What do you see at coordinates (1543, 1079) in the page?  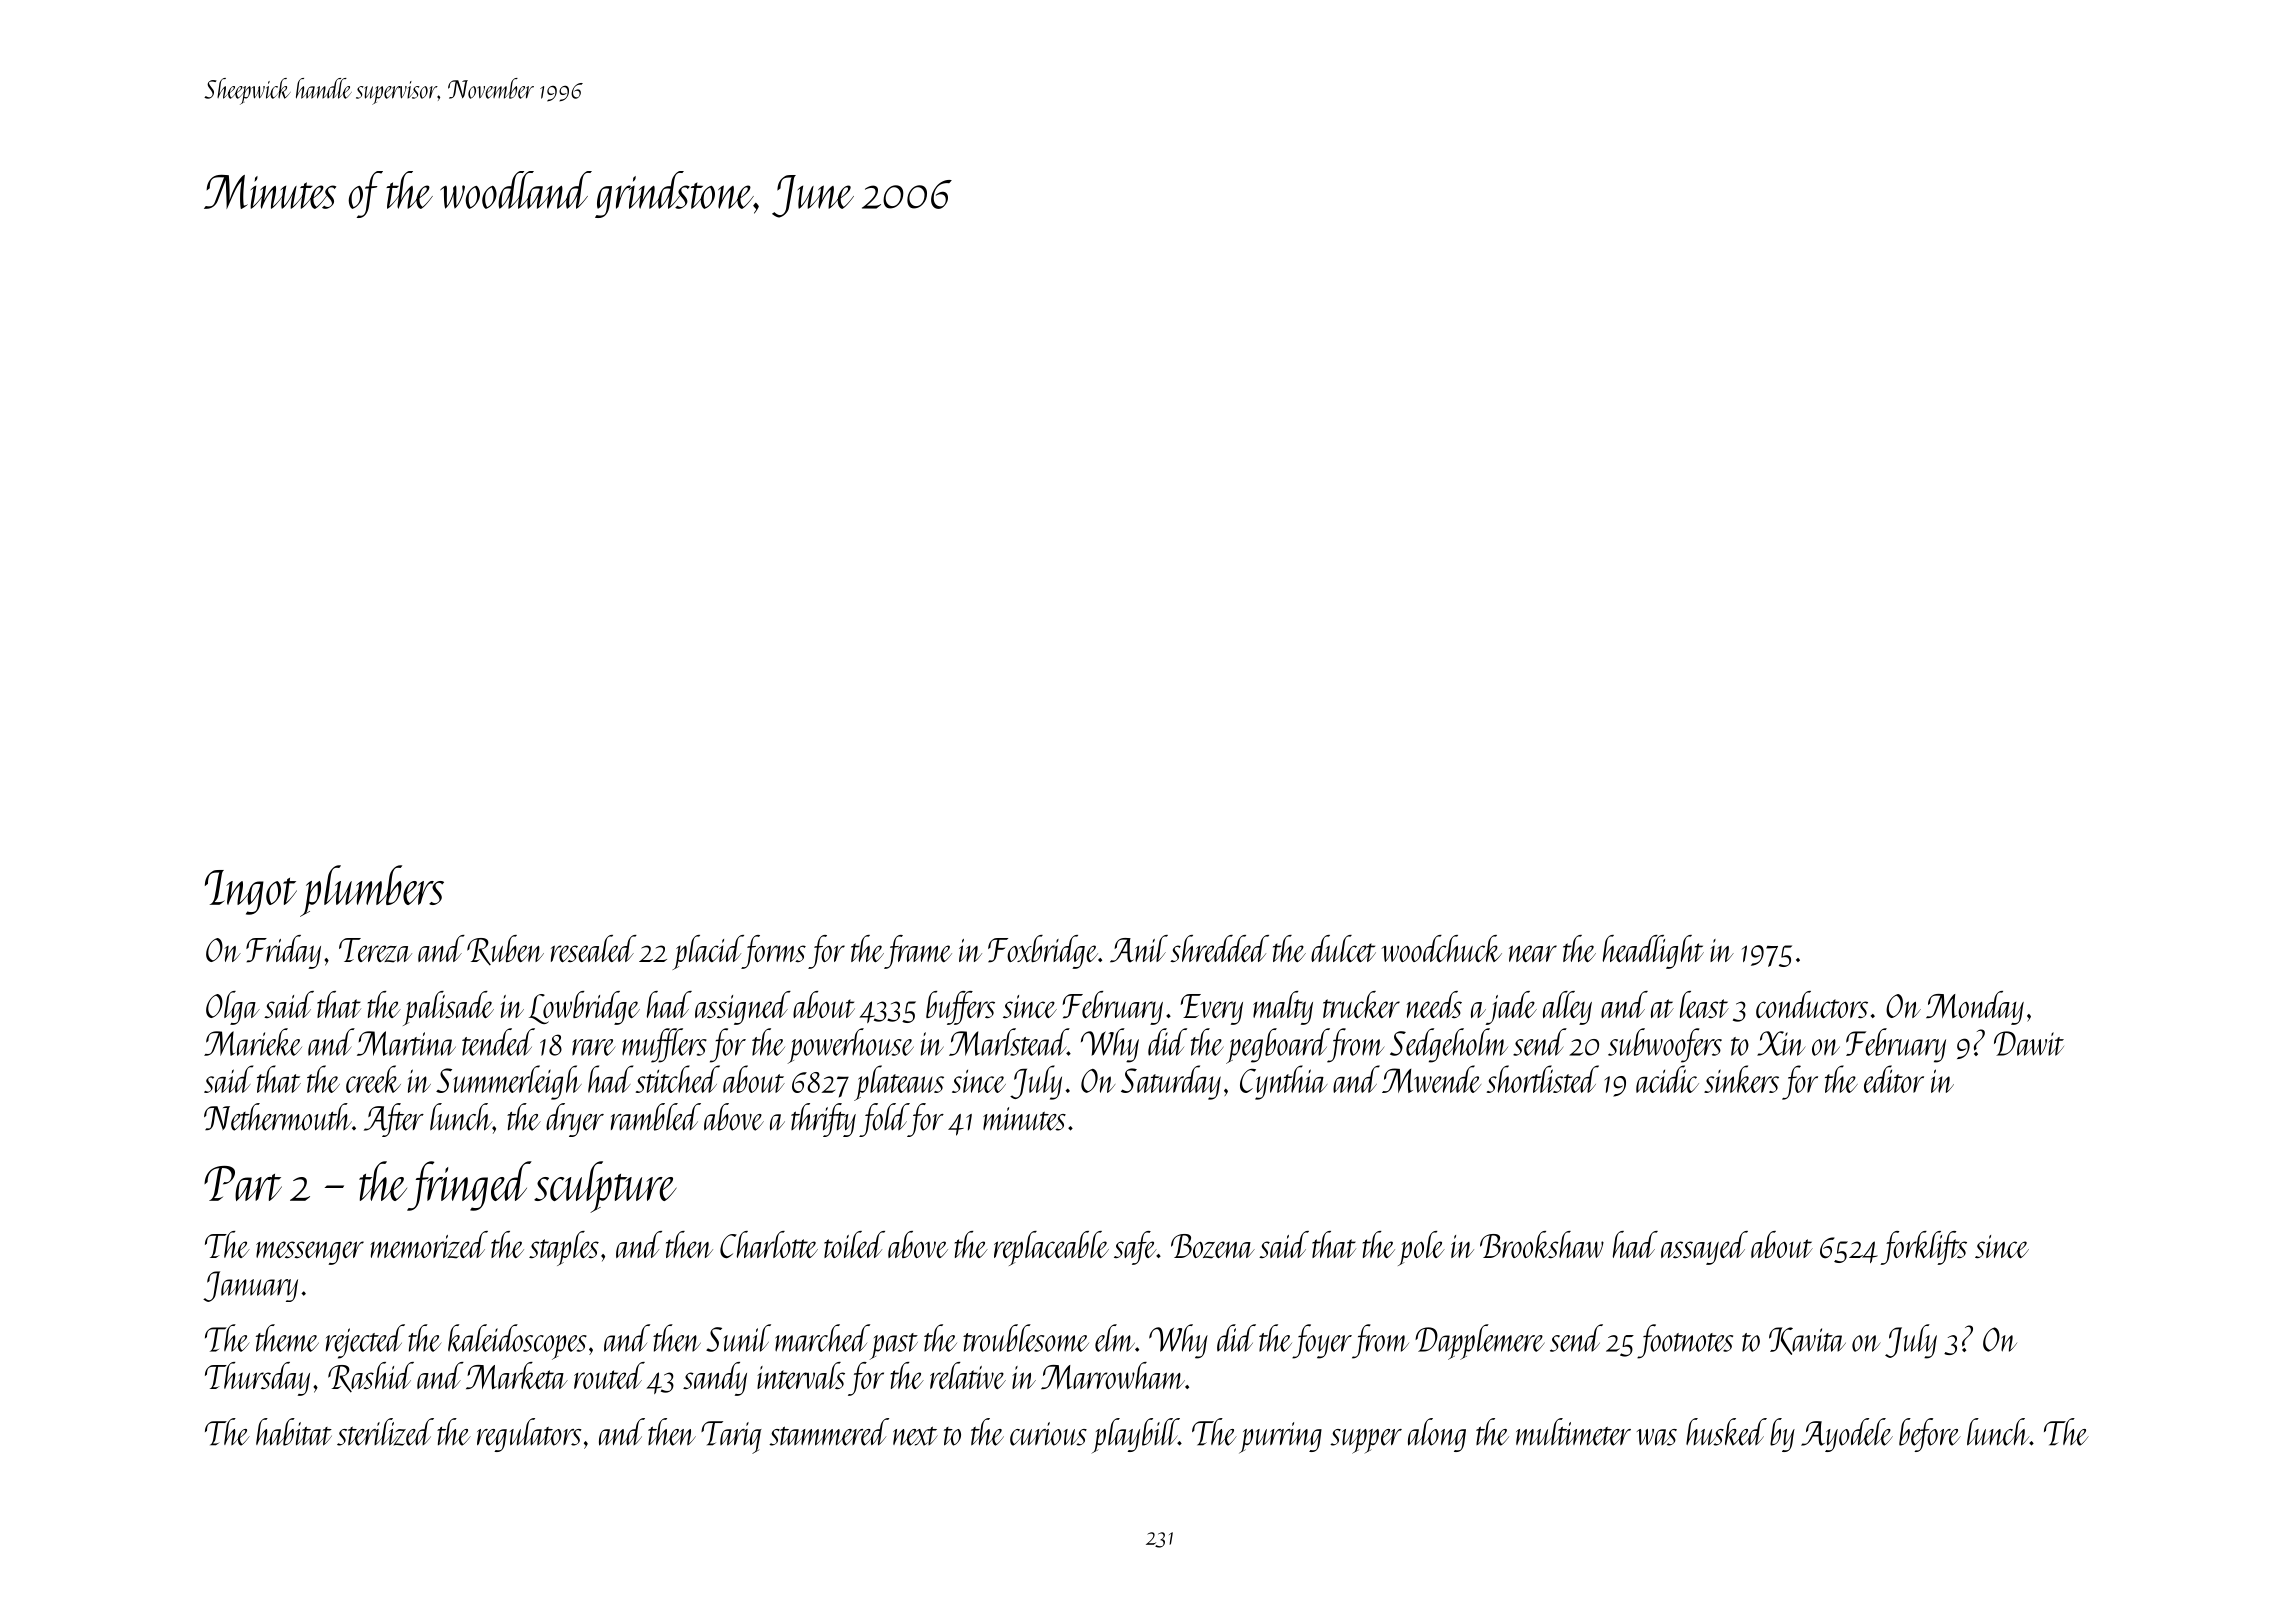 I see `shortlisted` at bounding box center [1543, 1079].
